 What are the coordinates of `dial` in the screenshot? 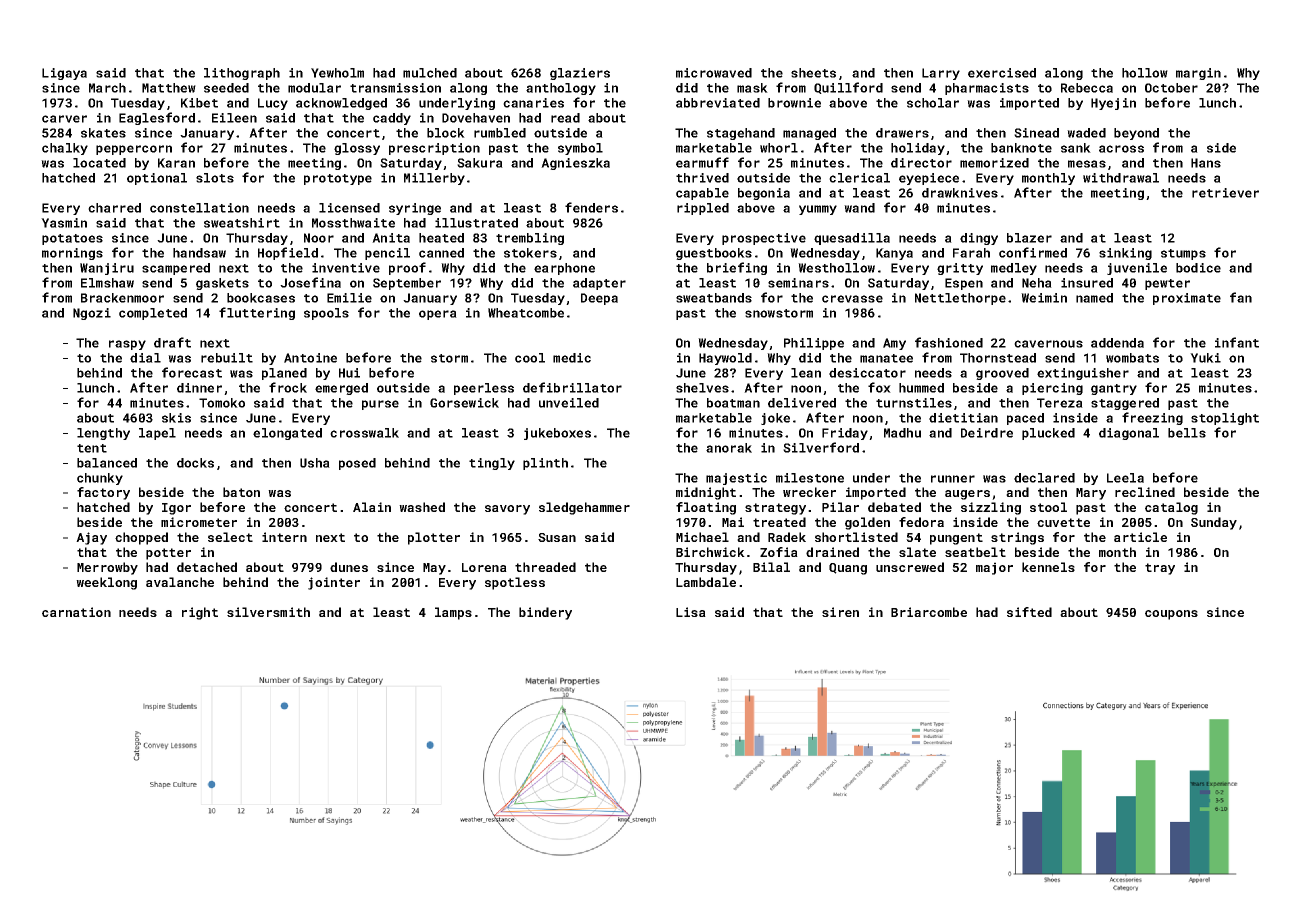 It's located at (145, 358).
